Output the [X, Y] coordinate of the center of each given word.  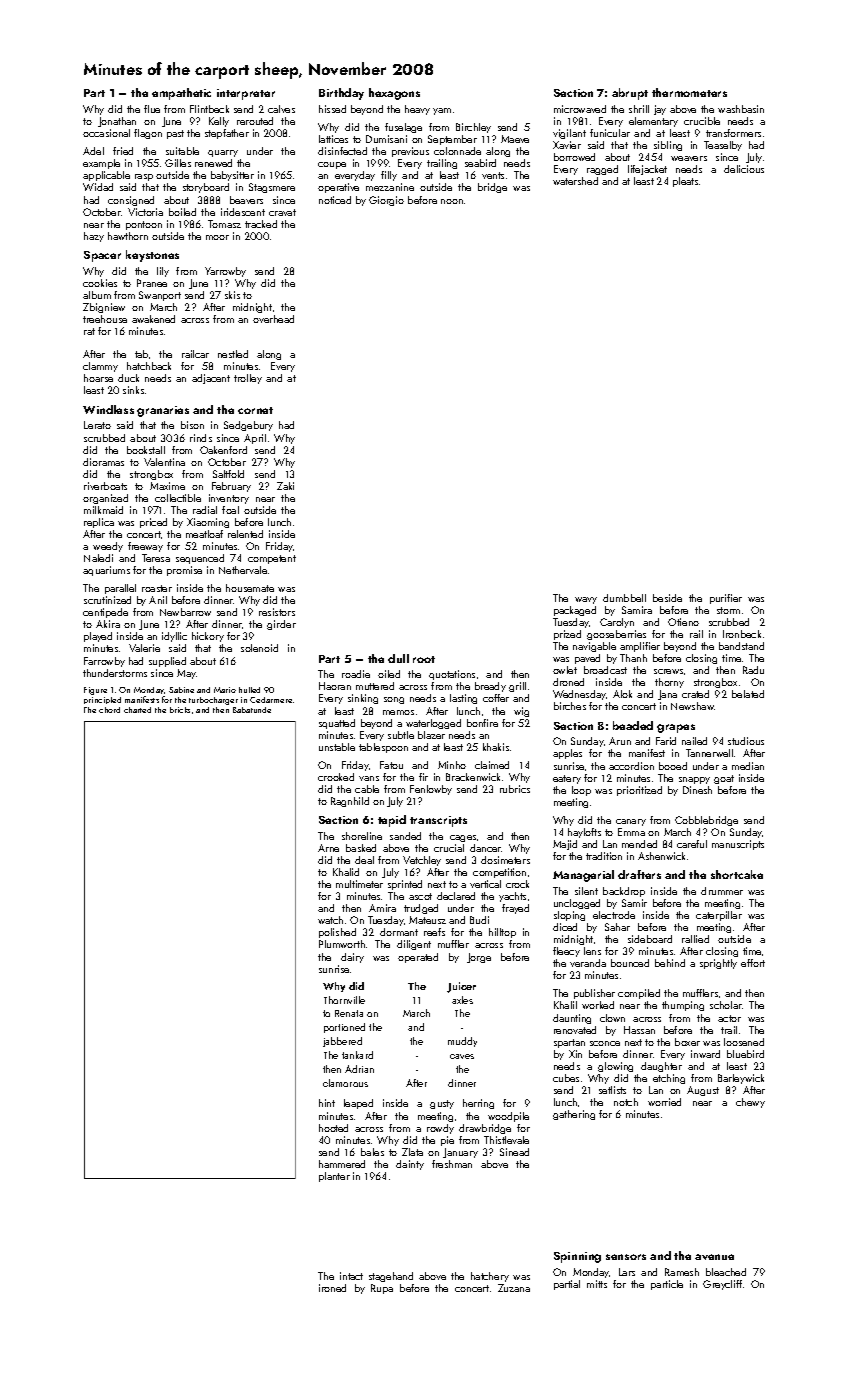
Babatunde [252, 710]
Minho [452, 765]
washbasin [741, 109]
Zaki [285, 486]
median [748, 766]
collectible [178, 498]
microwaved [580, 109]
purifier [726, 599]
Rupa [382, 1289]
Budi [479, 920]
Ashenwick [661, 856]
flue [152, 109]
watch [330, 920]
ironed [332, 1288]
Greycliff [722, 1285]
